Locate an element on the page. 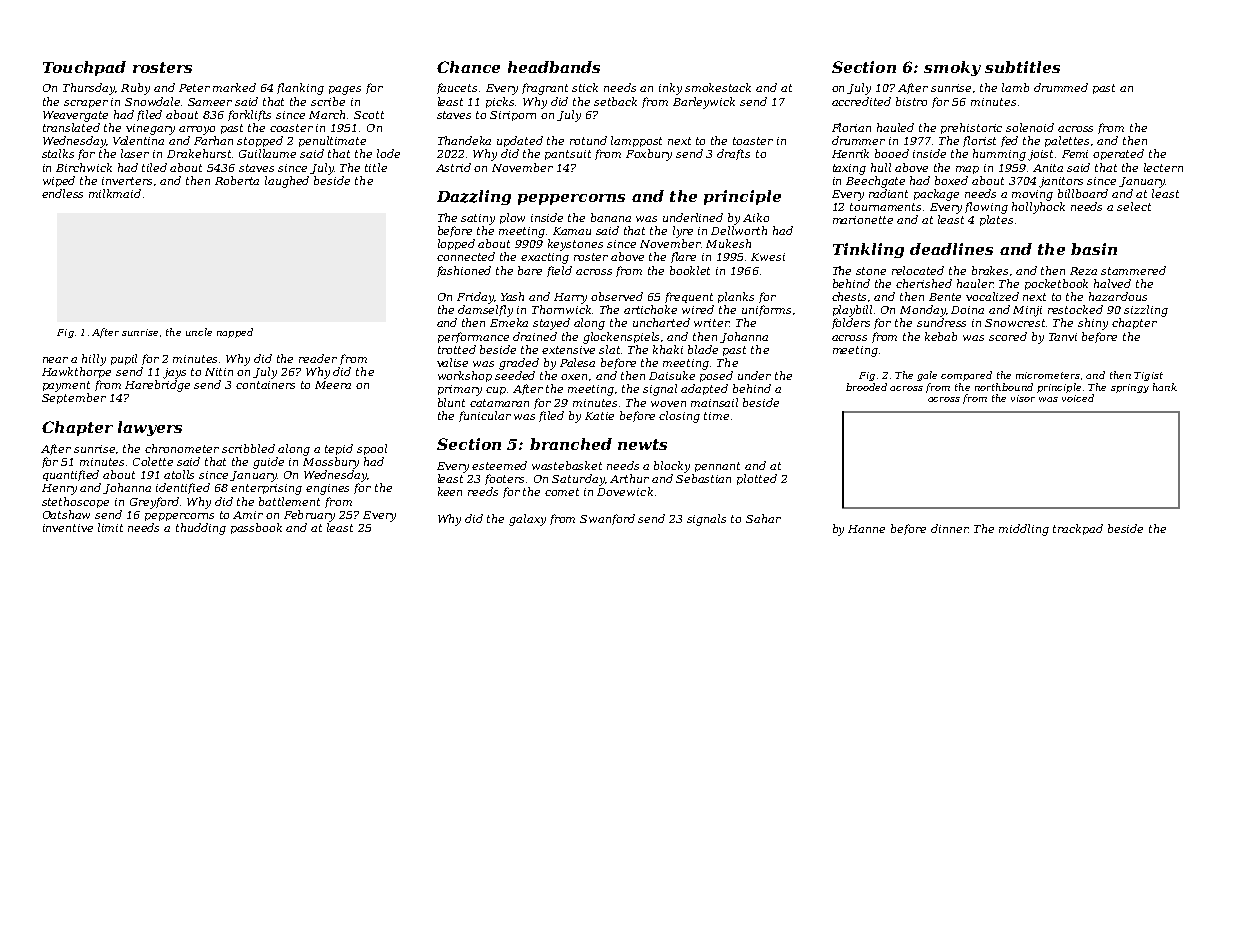  branched is located at coordinates (571, 444).
